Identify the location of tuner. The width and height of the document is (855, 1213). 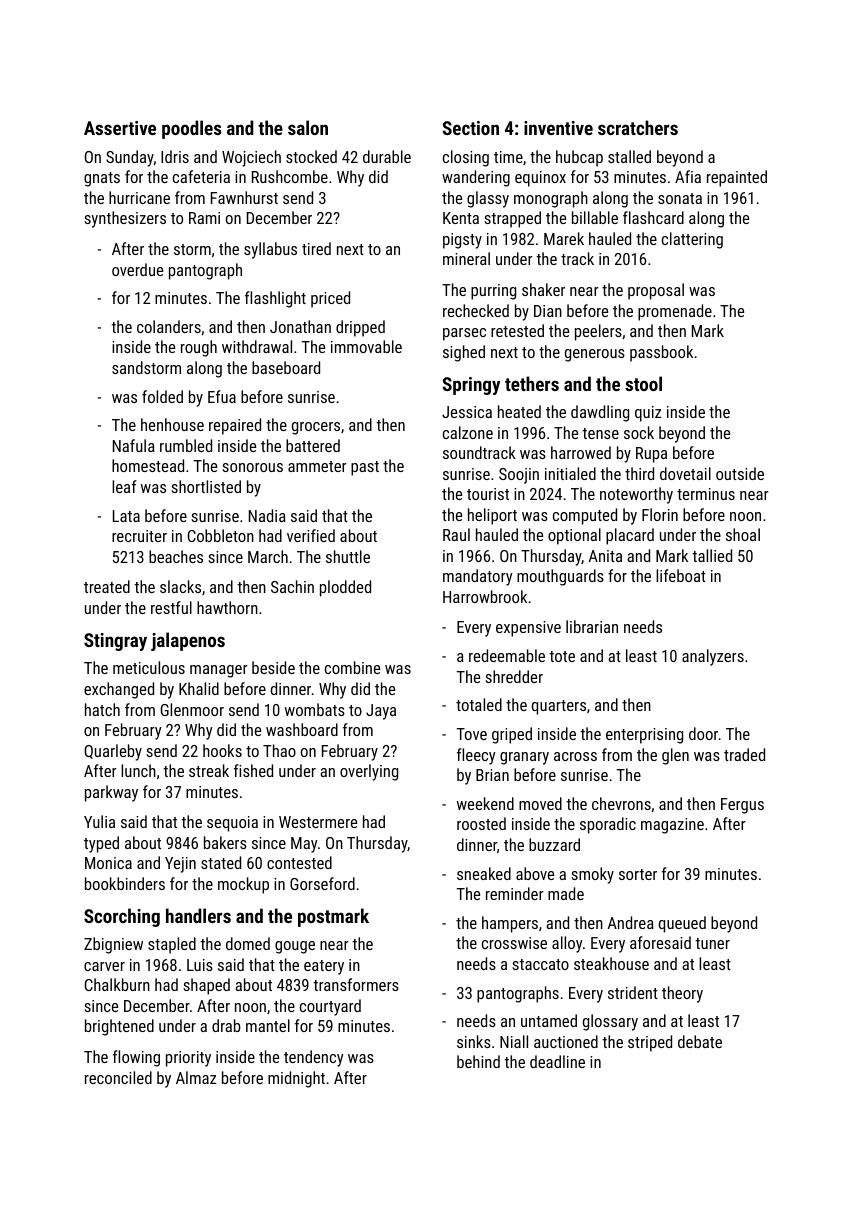
(712, 943).
